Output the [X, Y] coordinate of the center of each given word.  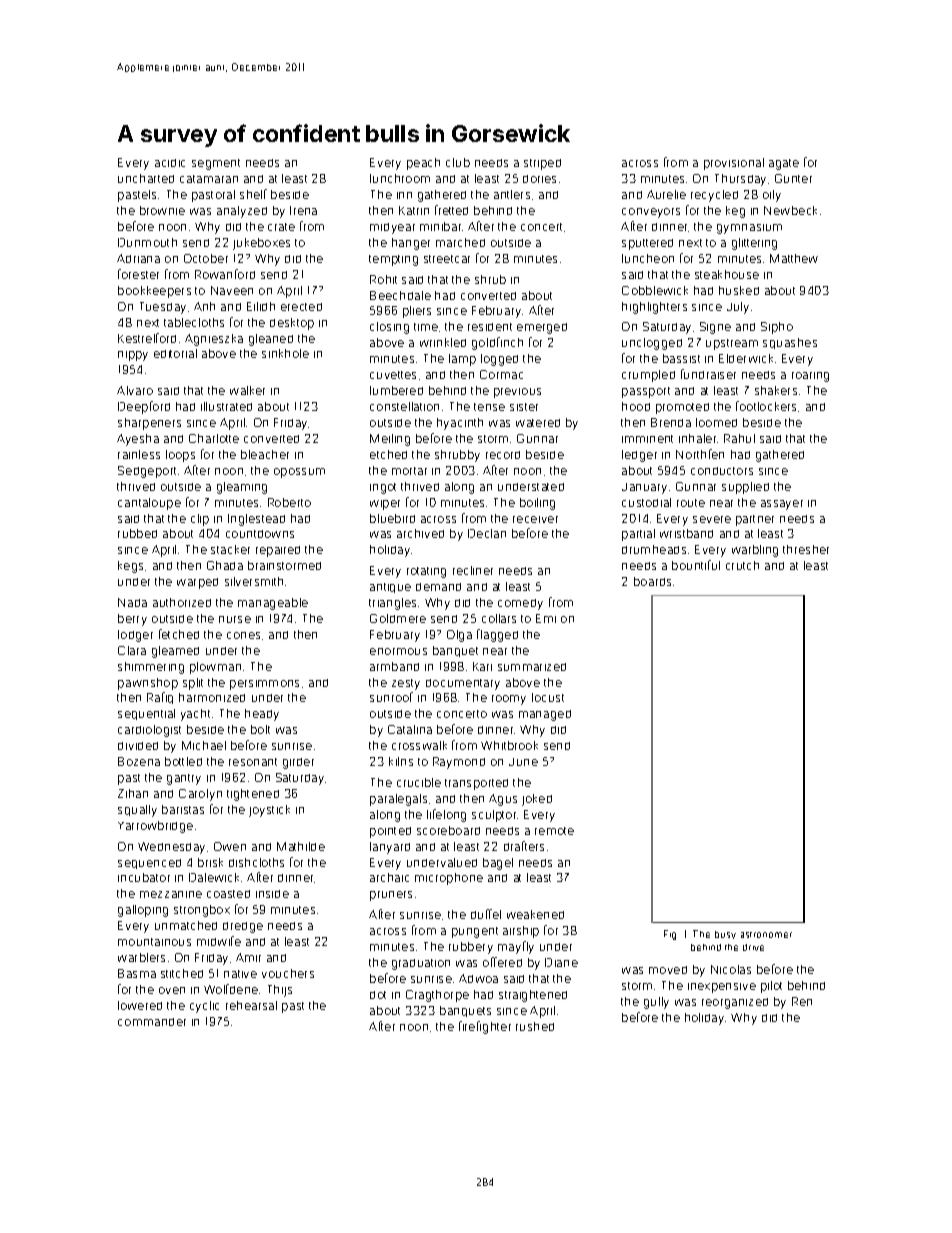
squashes [790, 343]
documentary [463, 684]
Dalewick [214, 877]
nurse [235, 619]
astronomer [766, 935]
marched [460, 242]
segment [216, 164]
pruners [391, 896]
